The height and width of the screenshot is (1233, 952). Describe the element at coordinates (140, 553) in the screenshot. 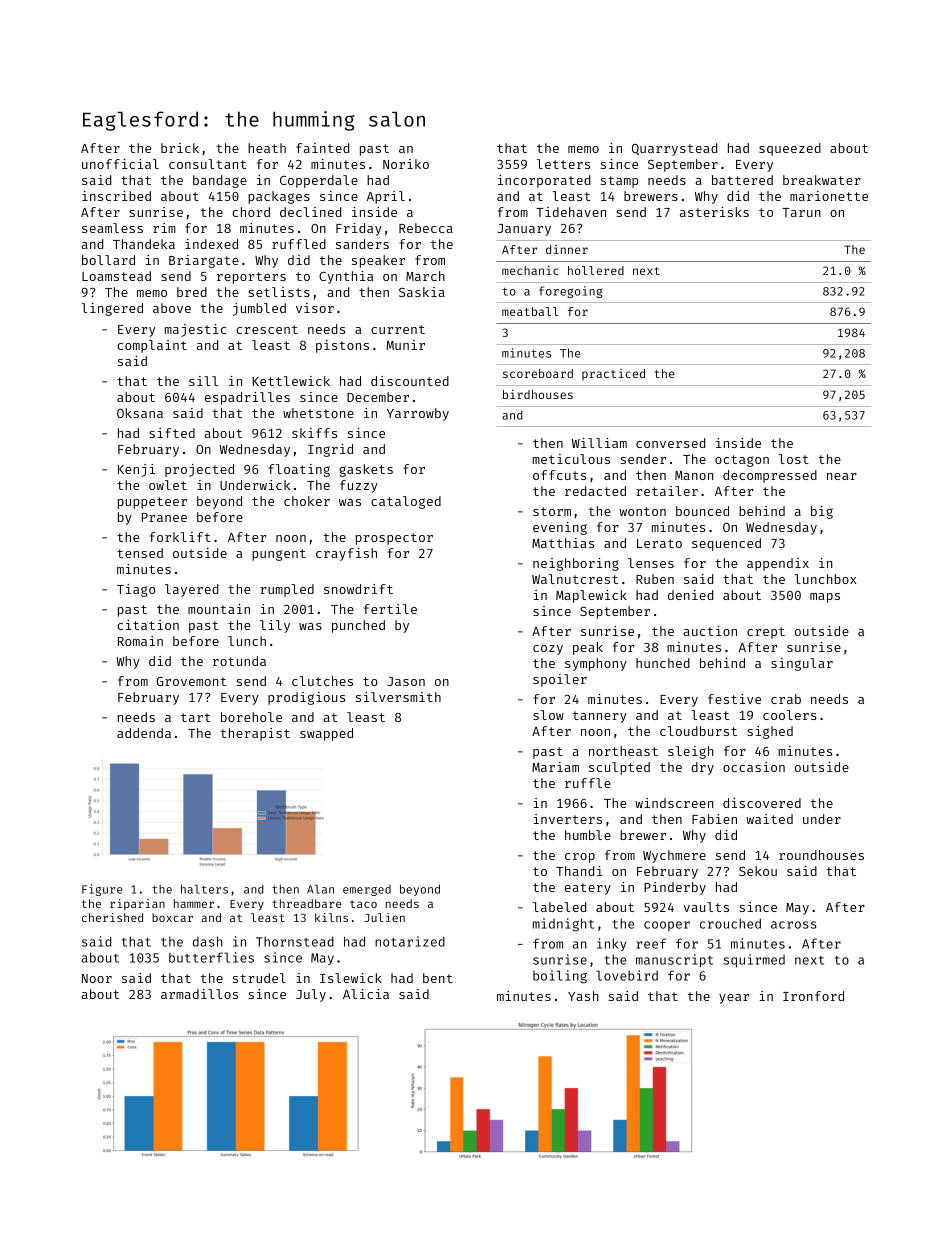

I see `tensed` at that location.
